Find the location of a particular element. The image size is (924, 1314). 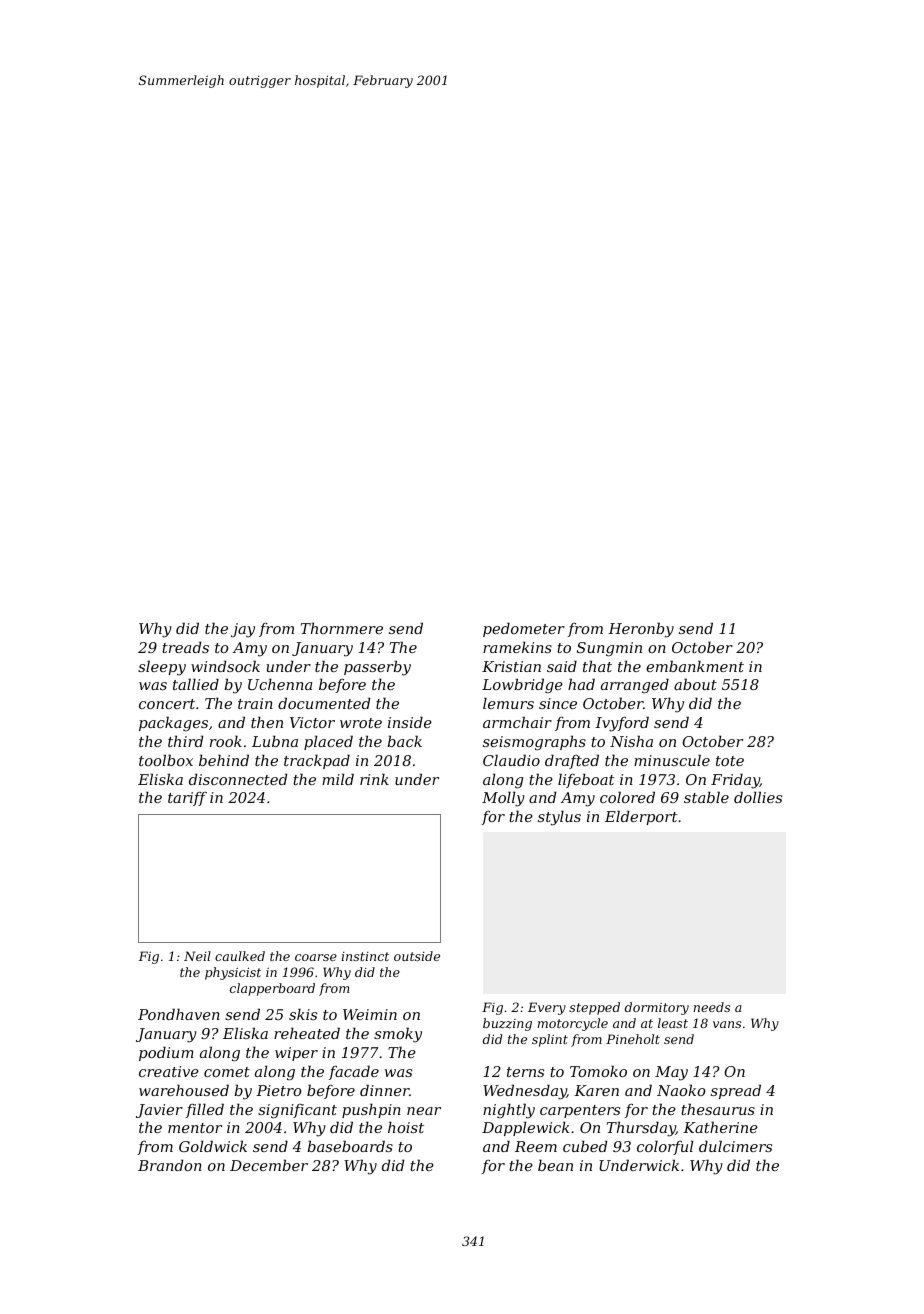

Claudio is located at coordinates (511, 760).
